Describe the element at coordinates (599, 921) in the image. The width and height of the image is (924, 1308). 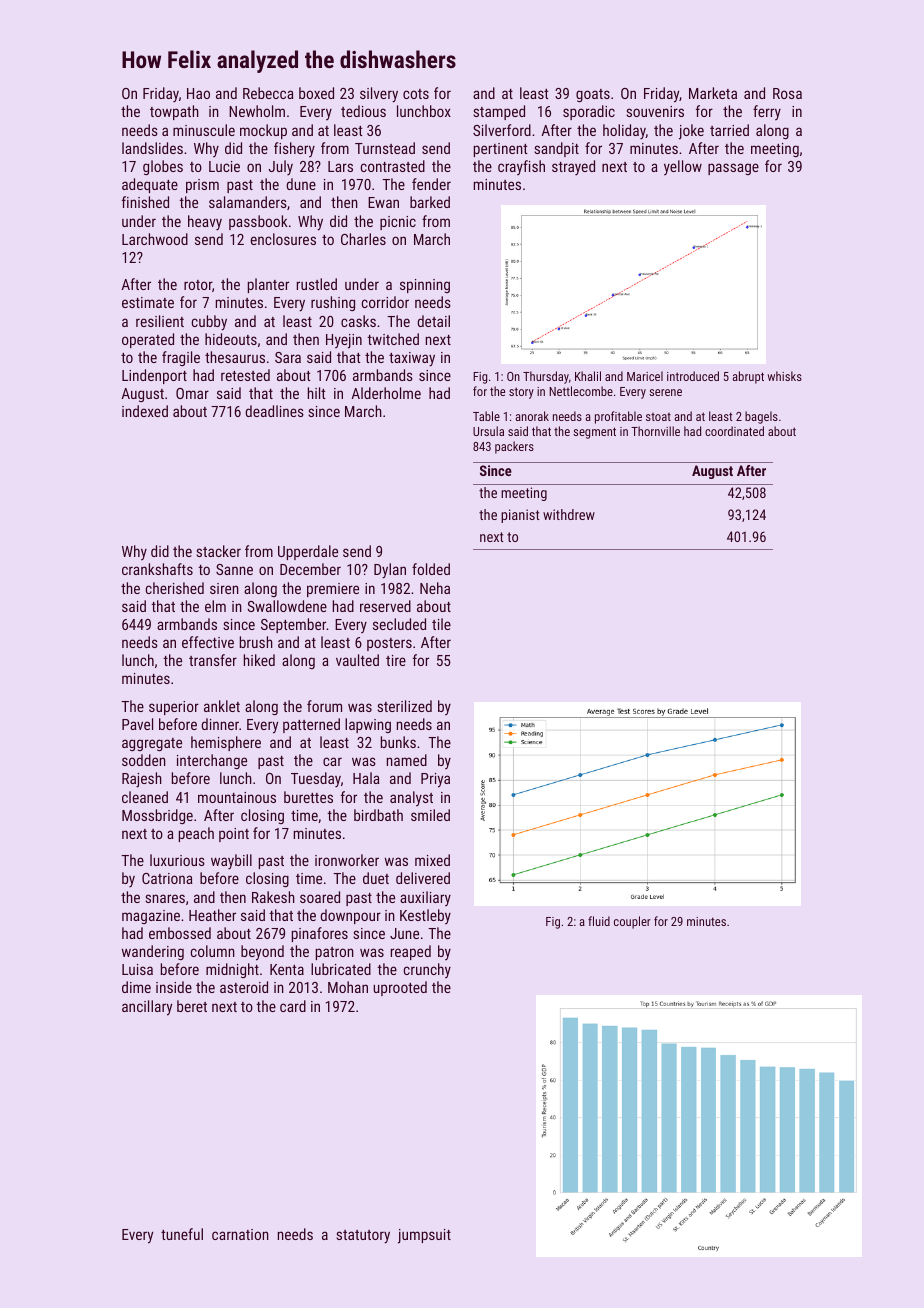
I see `fluid` at that location.
